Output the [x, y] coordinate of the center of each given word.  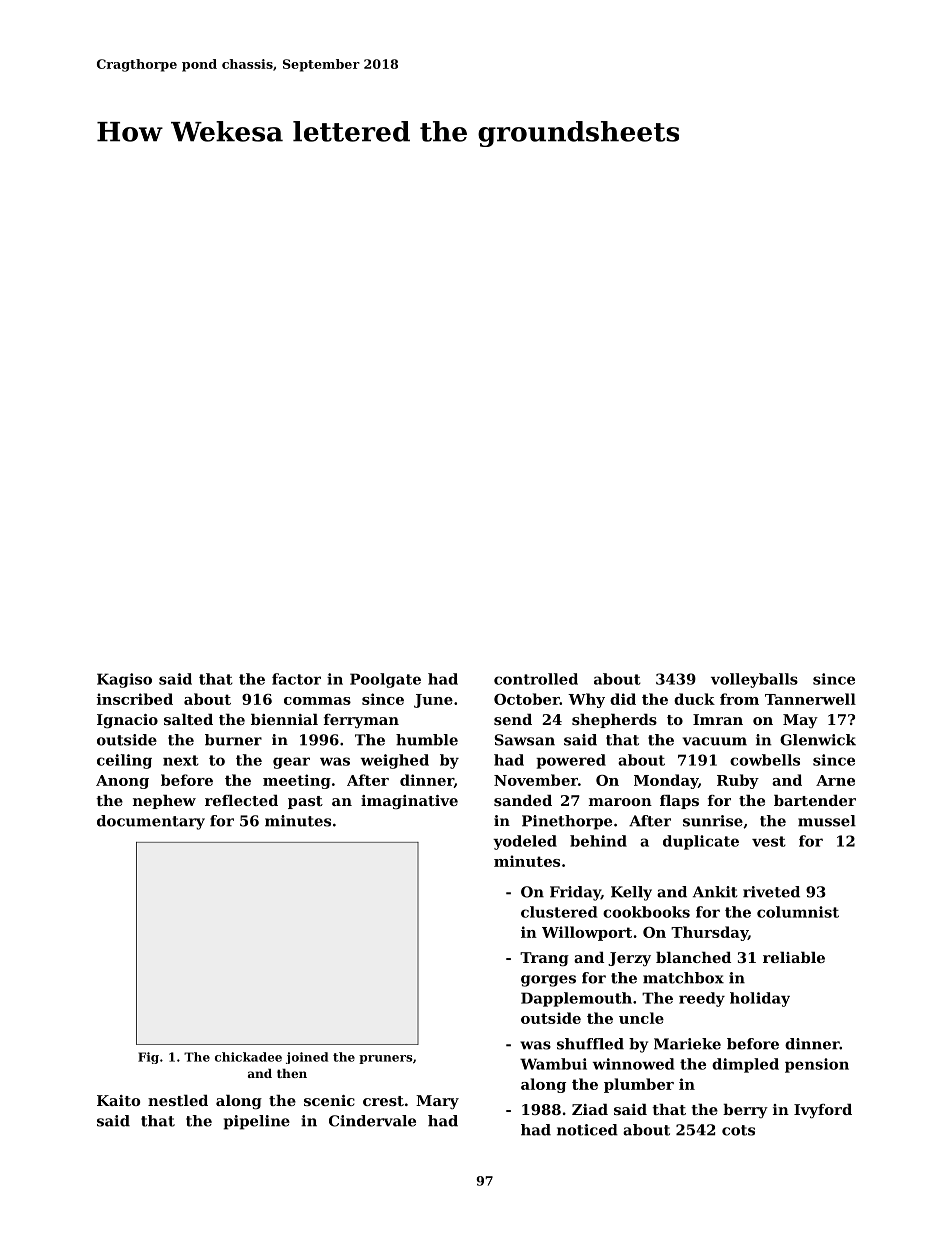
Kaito [118, 1100]
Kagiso [124, 680]
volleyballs [754, 680]
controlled [536, 679]
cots [738, 1130]
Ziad [590, 1109]
